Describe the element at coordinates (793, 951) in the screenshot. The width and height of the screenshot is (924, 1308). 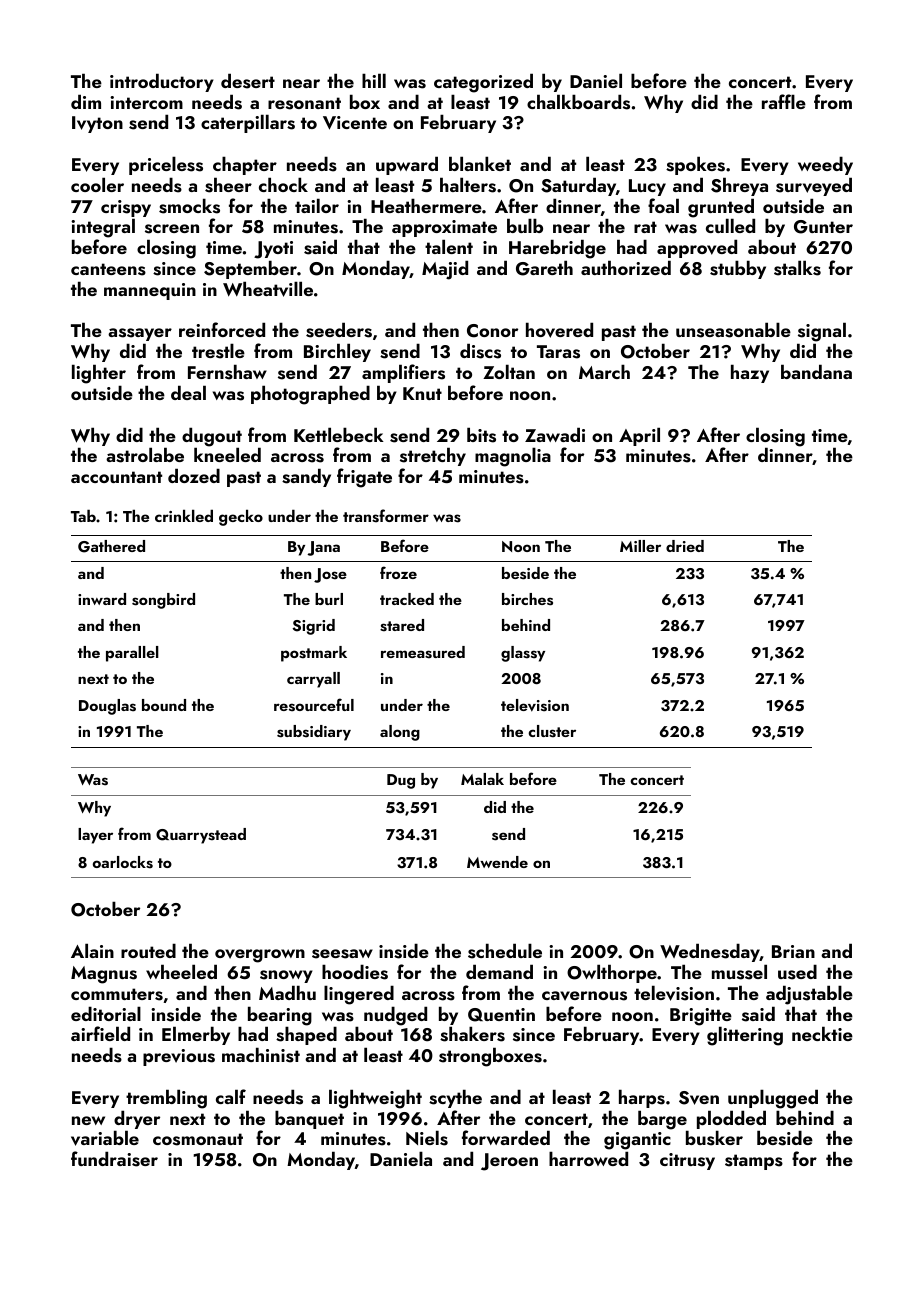
I see `Brian` at that location.
